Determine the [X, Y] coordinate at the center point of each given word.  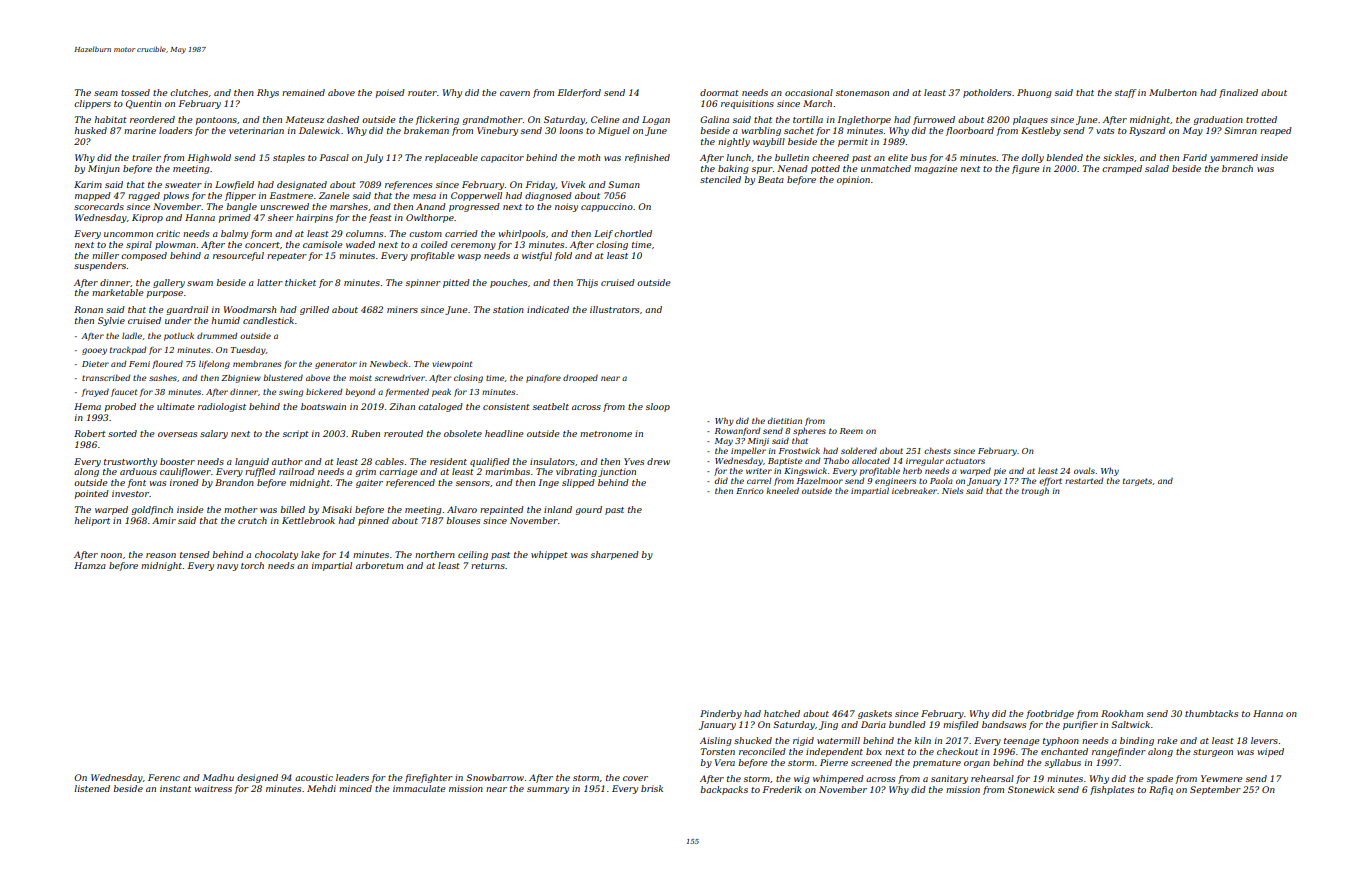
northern [435, 554]
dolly [1033, 158]
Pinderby [721, 714]
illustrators [614, 309]
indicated [548, 309]
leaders [352, 777]
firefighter [429, 778]
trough [1035, 492]
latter [270, 282]
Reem [851, 431]
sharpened [615, 555]
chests [937, 450]
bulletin [792, 157]
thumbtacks [1211, 713]
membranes [257, 363]
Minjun [104, 169]
